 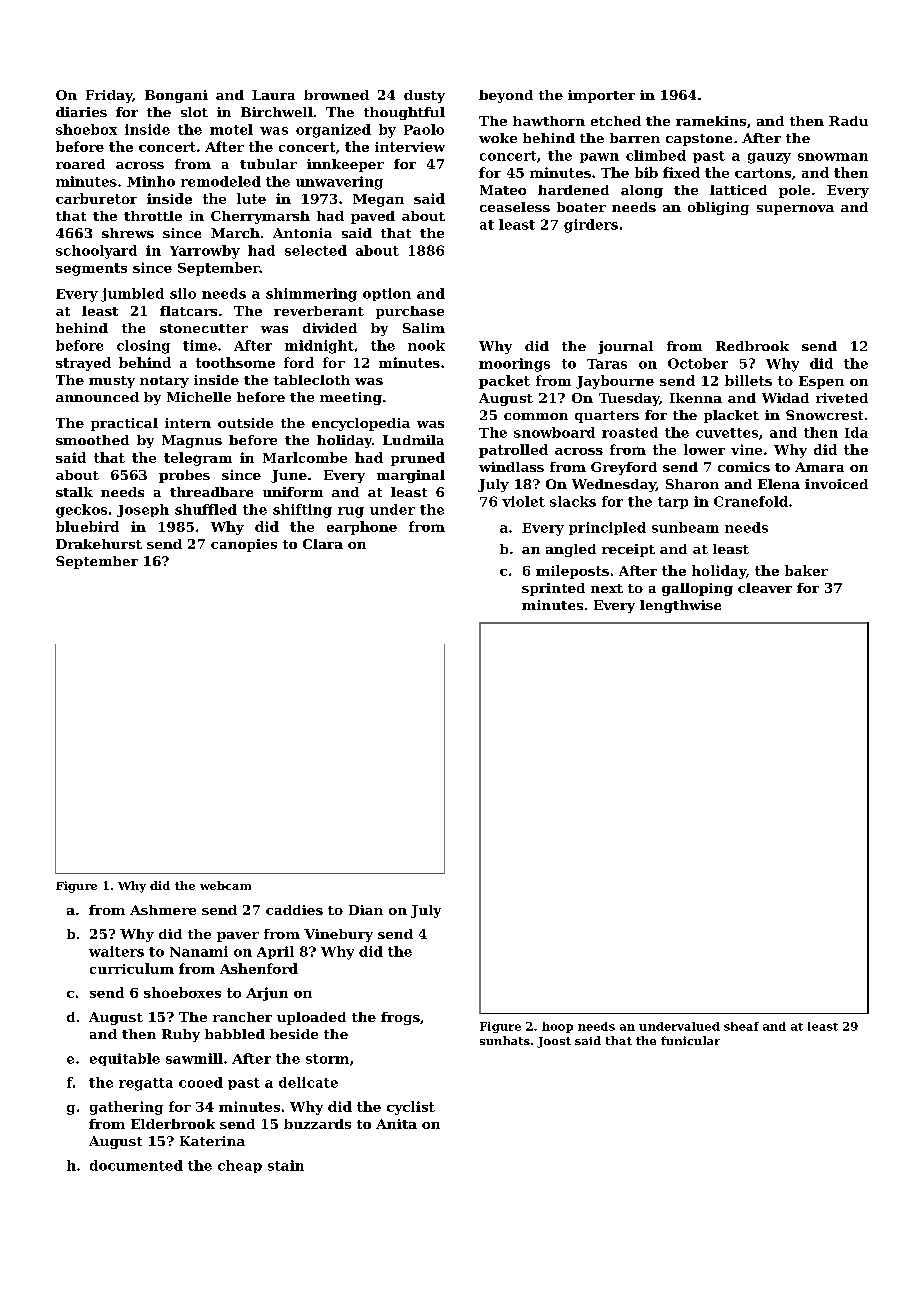 What do you see at coordinates (143, 510) in the page?
I see `Joseph` at bounding box center [143, 510].
